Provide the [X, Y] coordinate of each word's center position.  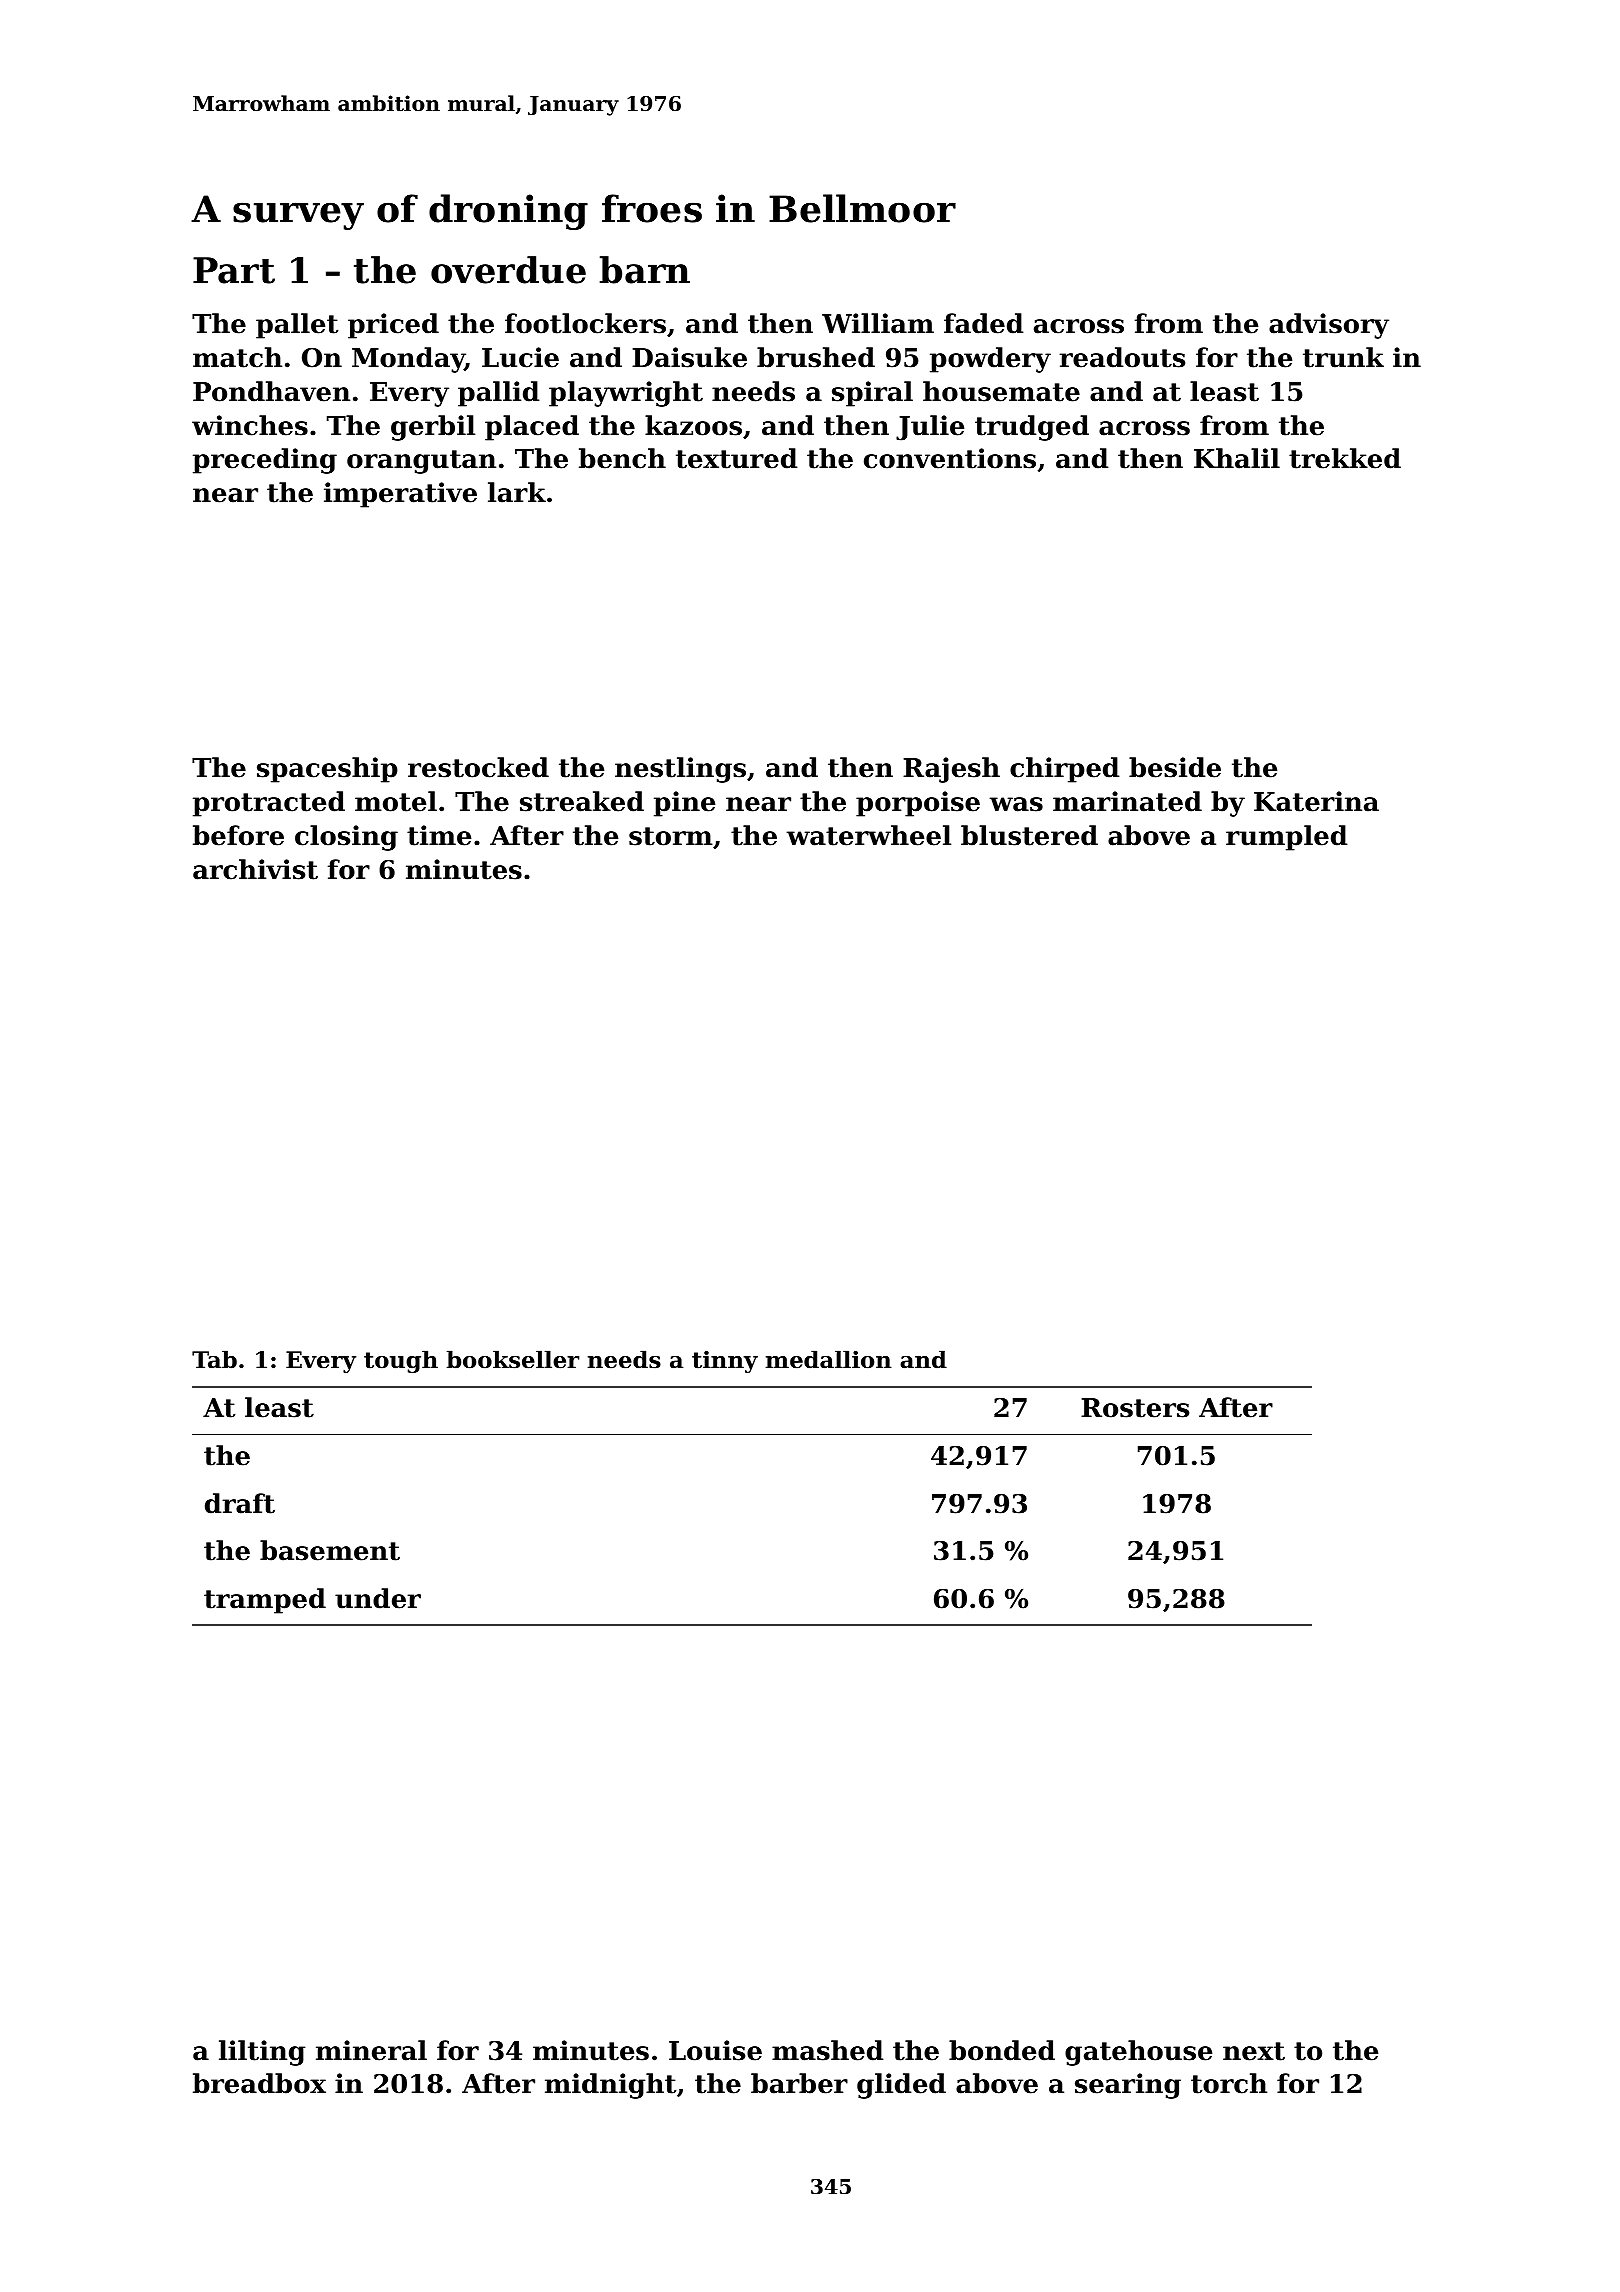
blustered [1029, 835]
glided [901, 2086]
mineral [371, 2050]
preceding [265, 461]
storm [671, 836]
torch [1229, 2083]
